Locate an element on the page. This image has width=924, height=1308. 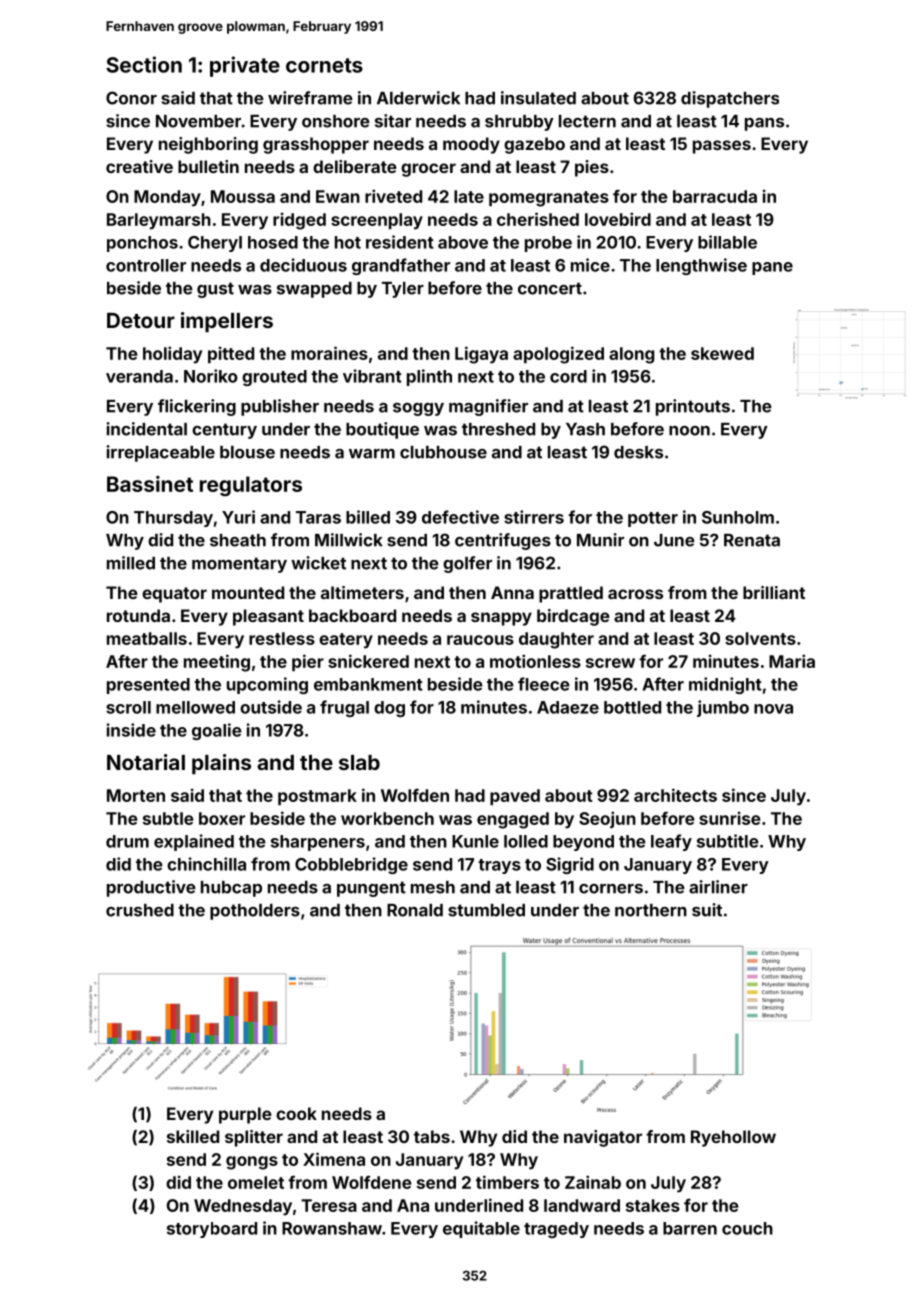
timbers is located at coordinates (507, 1182).
